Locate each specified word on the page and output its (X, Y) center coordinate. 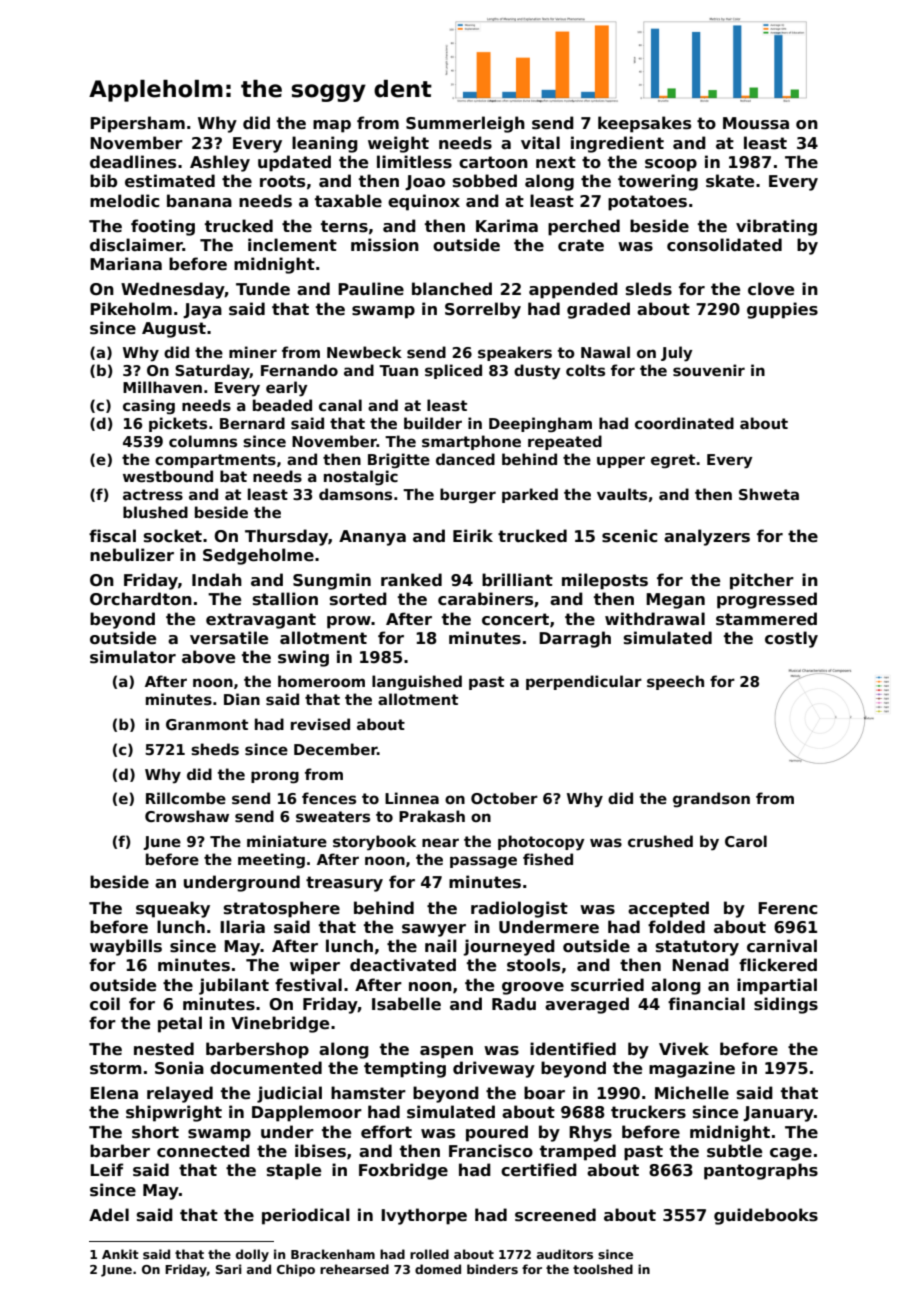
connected (203, 1151)
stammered (766, 619)
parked (530, 495)
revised (320, 724)
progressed (767, 600)
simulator (133, 657)
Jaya (202, 311)
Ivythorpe (424, 1216)
